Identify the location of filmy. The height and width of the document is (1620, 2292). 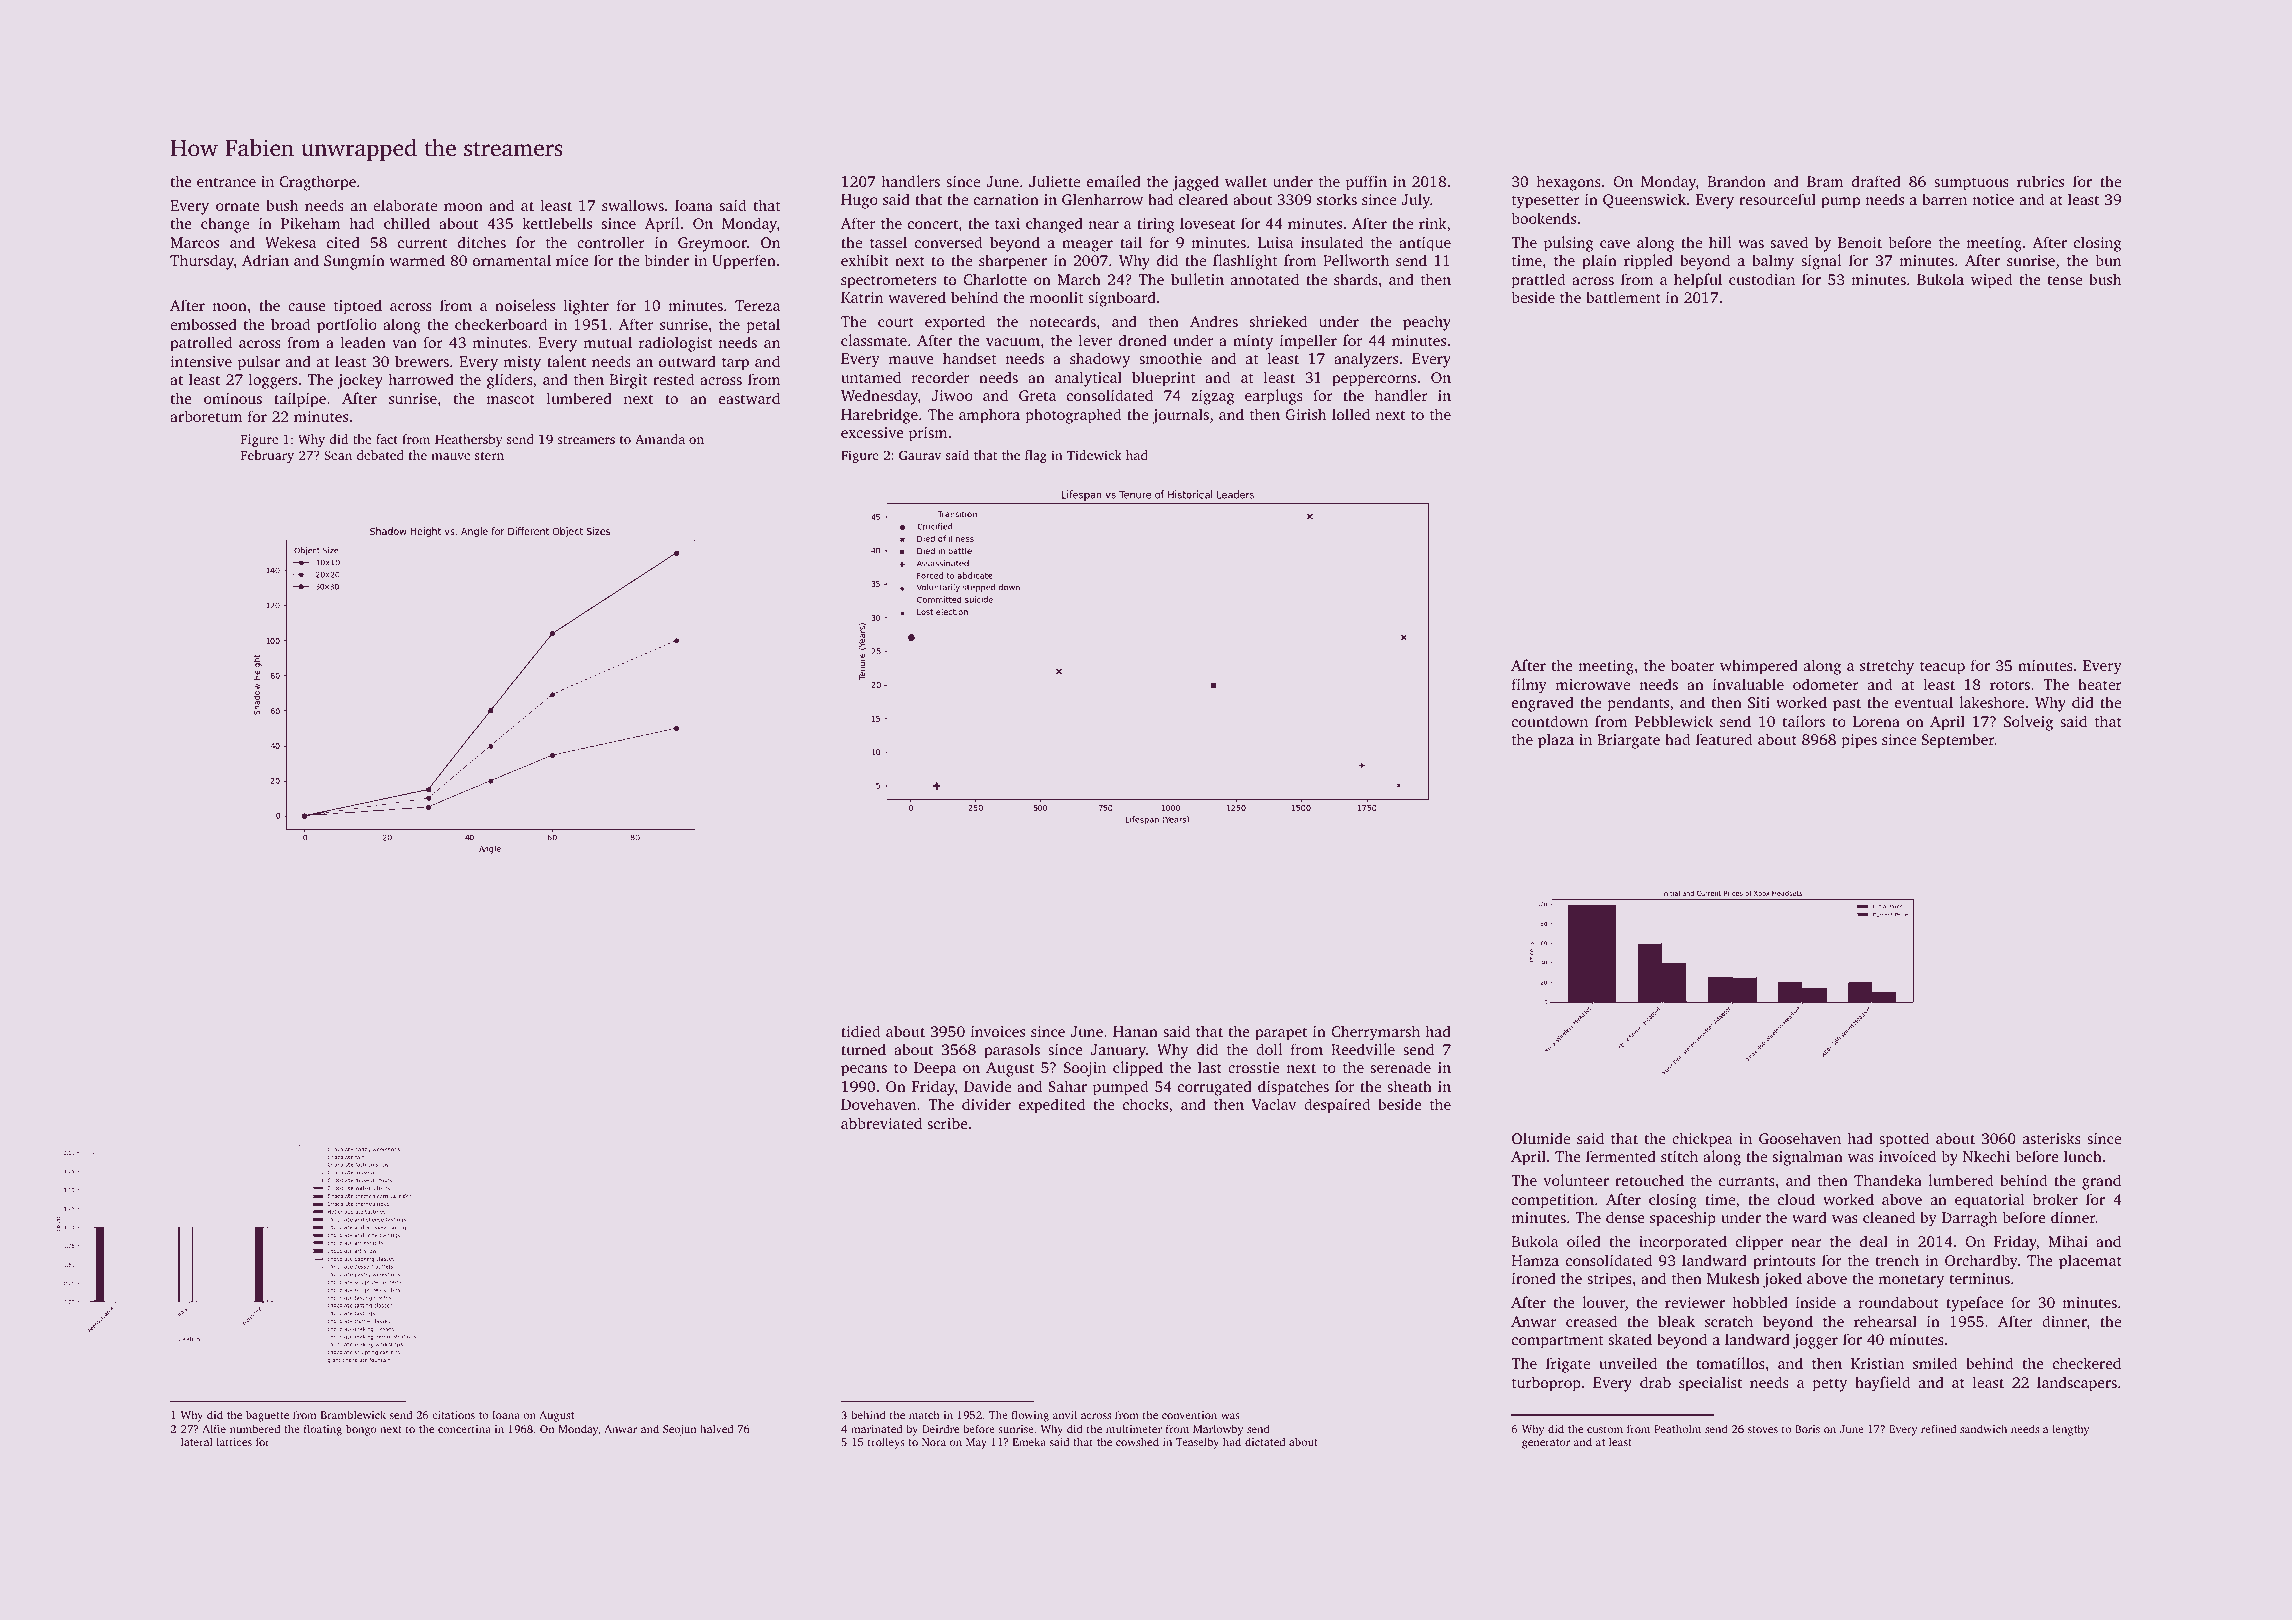
(1529, 686).
